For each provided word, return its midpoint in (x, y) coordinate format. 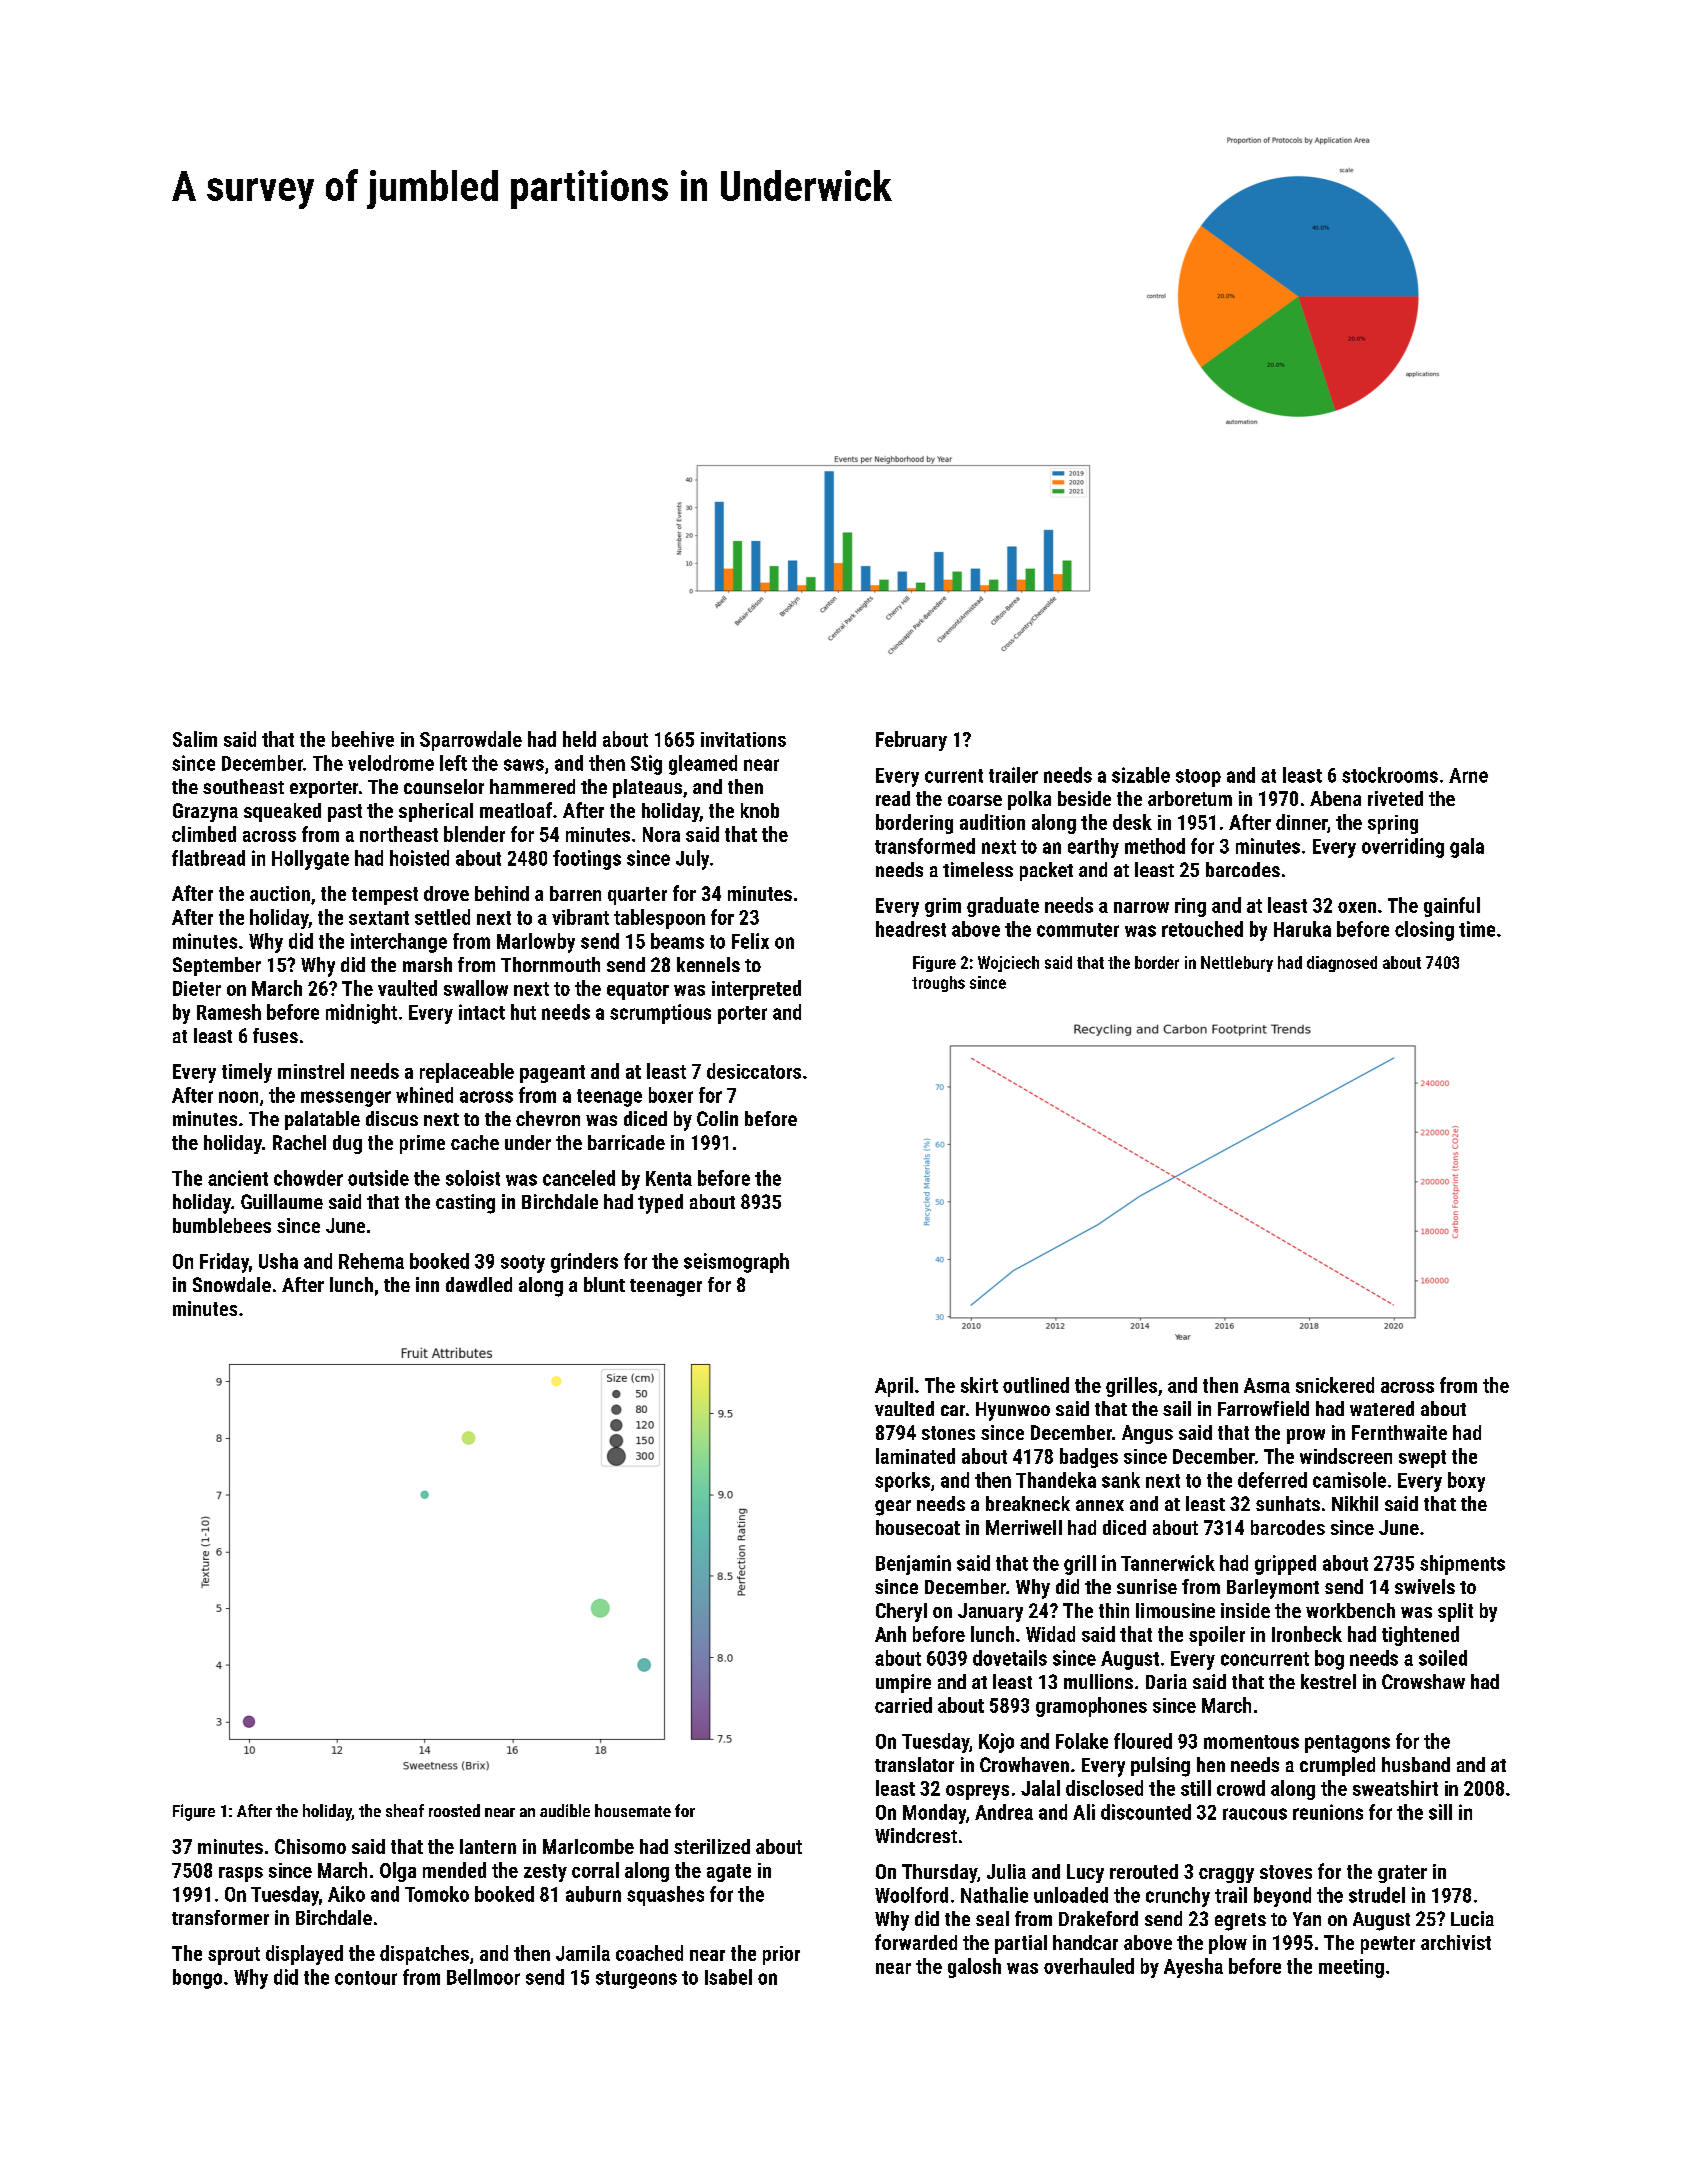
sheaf (405, 1810)
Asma (1267, 1385)
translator (914, 1764)
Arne (1468, 775)
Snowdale (232, 1284)
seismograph (736, 1263)
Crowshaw (1423, 1681)
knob (760, 810)
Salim (195, 739)
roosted (454, 1810)
